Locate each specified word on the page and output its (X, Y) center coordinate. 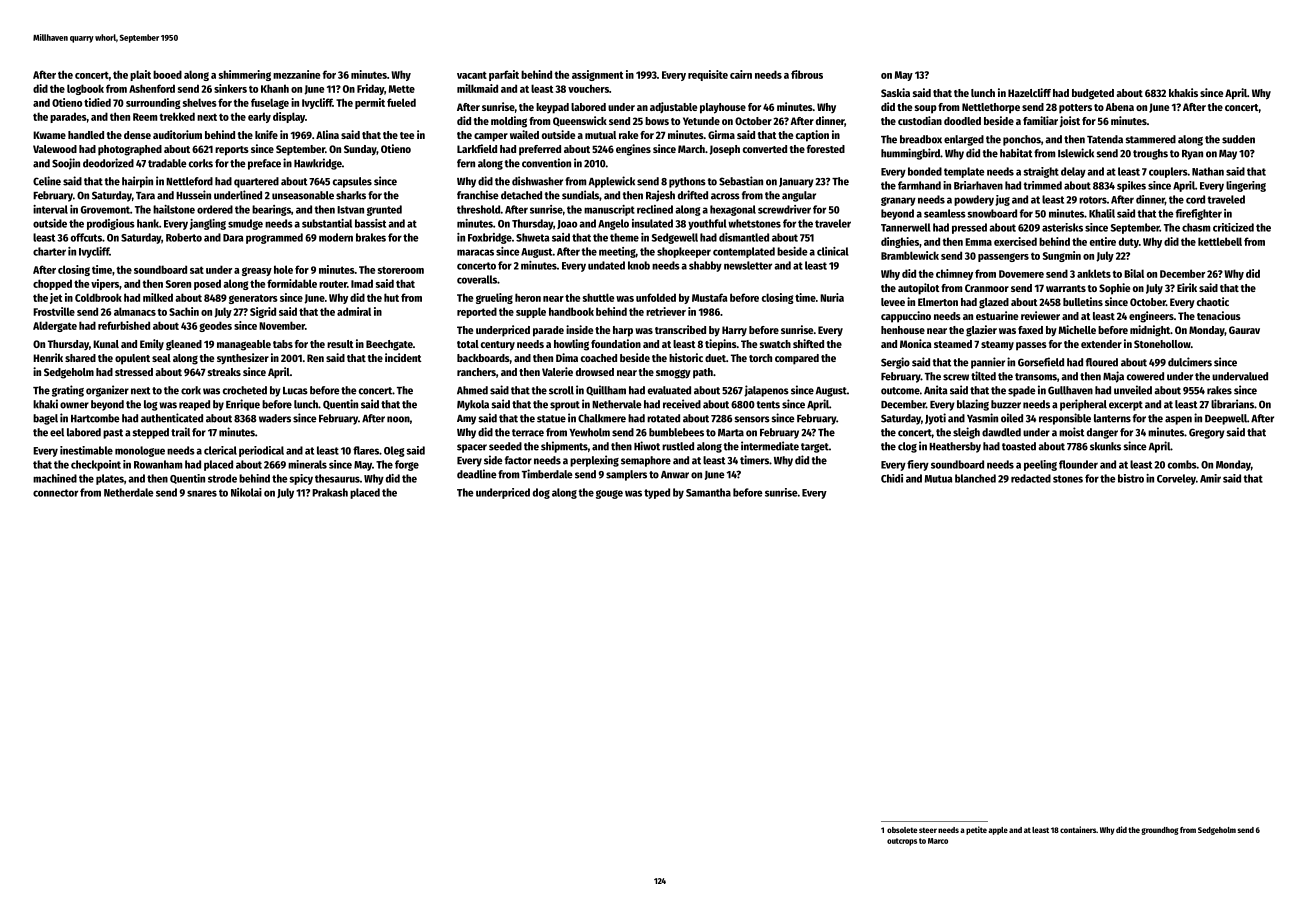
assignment (597, 75)
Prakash (330, 492)
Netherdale (129, 492)
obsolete (902, 830)
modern (336, 237)
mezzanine (296, 74)
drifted (693, 195)
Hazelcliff (1029, 92)
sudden (1238, 139)
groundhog (1160, 831)
